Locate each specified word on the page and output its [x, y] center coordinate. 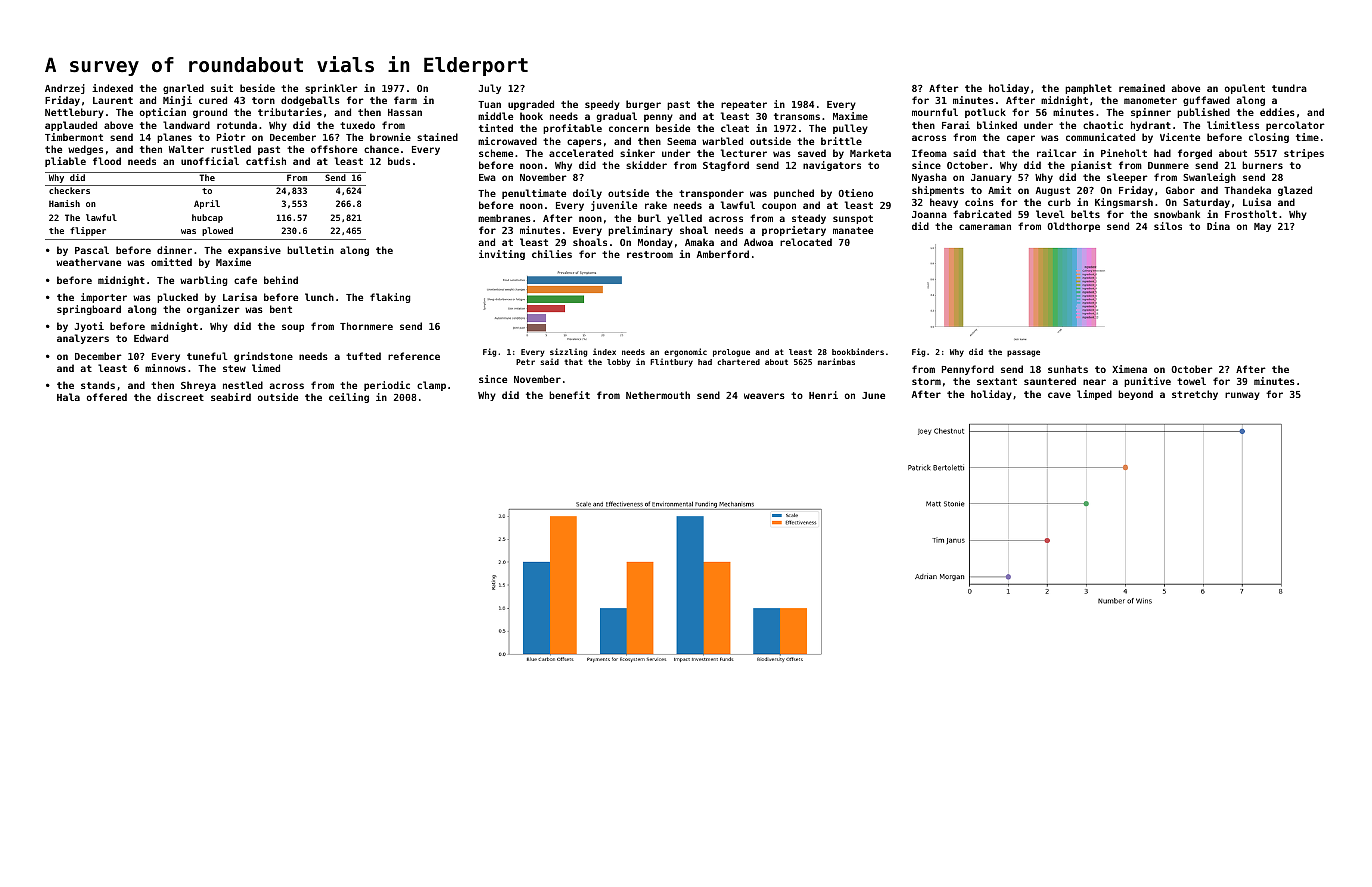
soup [293, 328]
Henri [823, 395]
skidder [646, 165]
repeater [744, 105]
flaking [390, 298]
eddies [1277, 112]
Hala [68, 397]
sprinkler [331, 89]
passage [1023, 353]
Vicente [1180, 137]
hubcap [207, 218]
